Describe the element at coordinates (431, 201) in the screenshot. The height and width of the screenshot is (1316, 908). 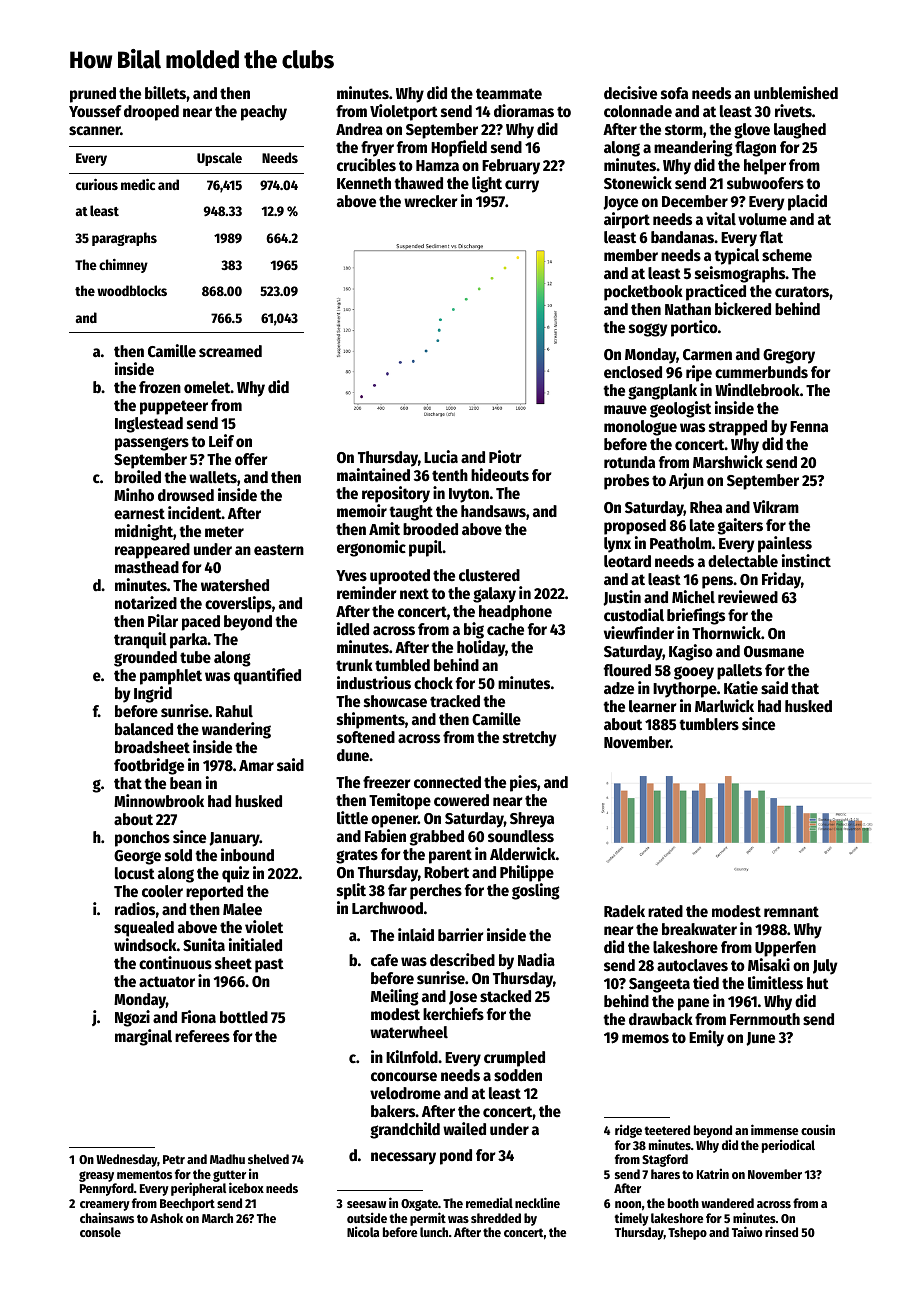
I see `wrecker` at that location.
